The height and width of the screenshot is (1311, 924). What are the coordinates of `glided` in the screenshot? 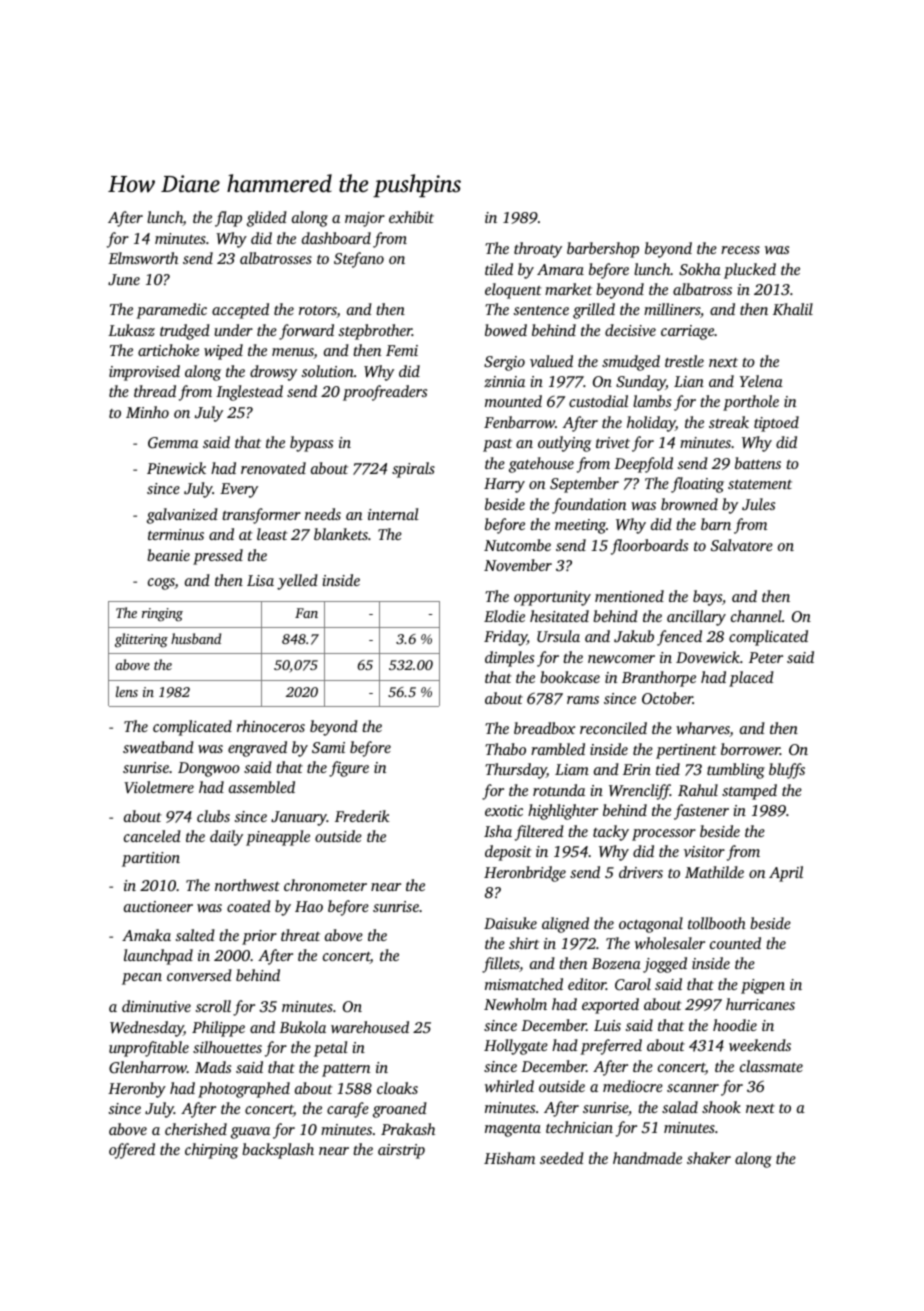 It's located at (267, 219).
